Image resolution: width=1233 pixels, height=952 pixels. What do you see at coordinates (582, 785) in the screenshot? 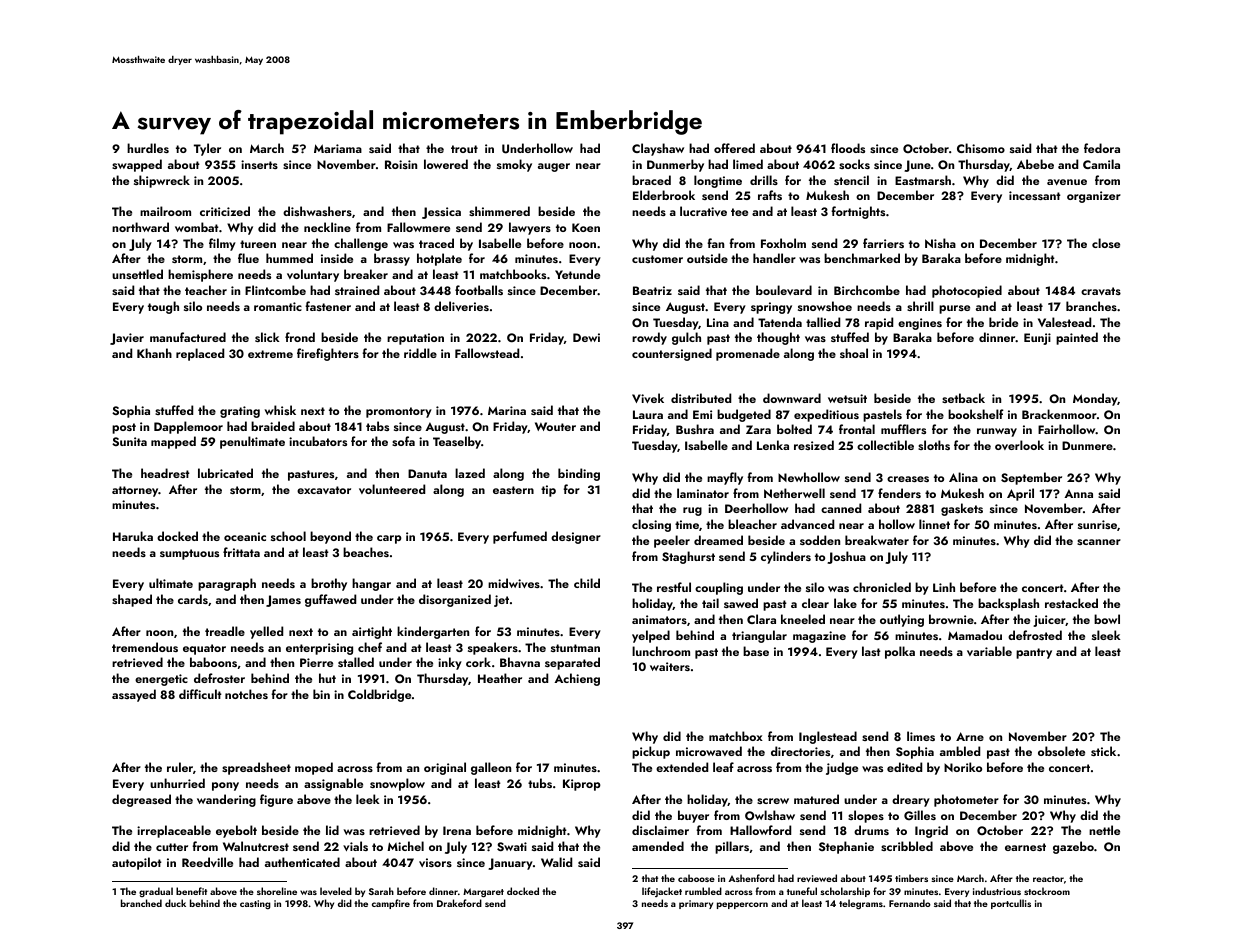
I see `Kiprop` at bounding box center [582, 785].
